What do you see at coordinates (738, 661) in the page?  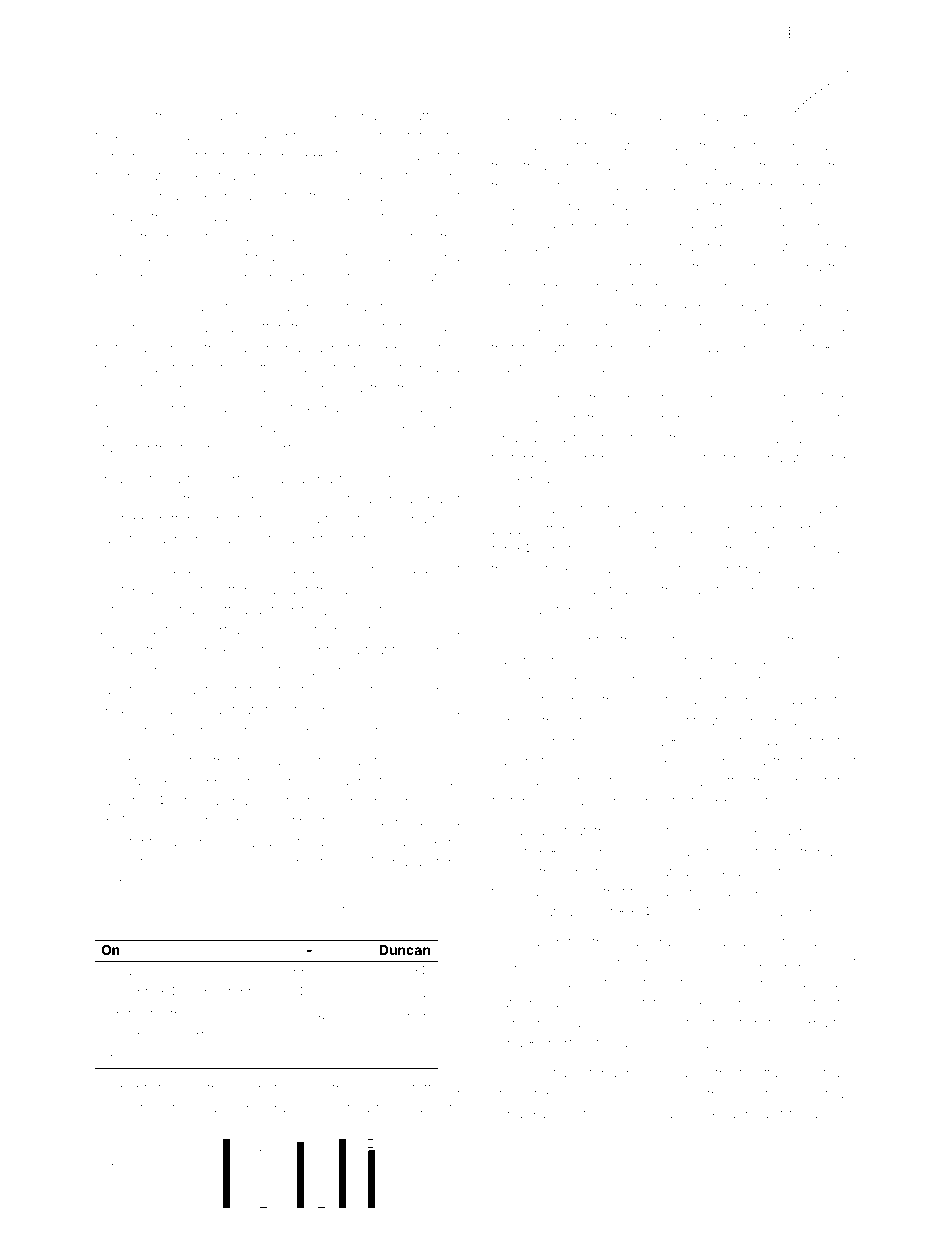 I see `drawbridge` at bounding box center [738, 661].
